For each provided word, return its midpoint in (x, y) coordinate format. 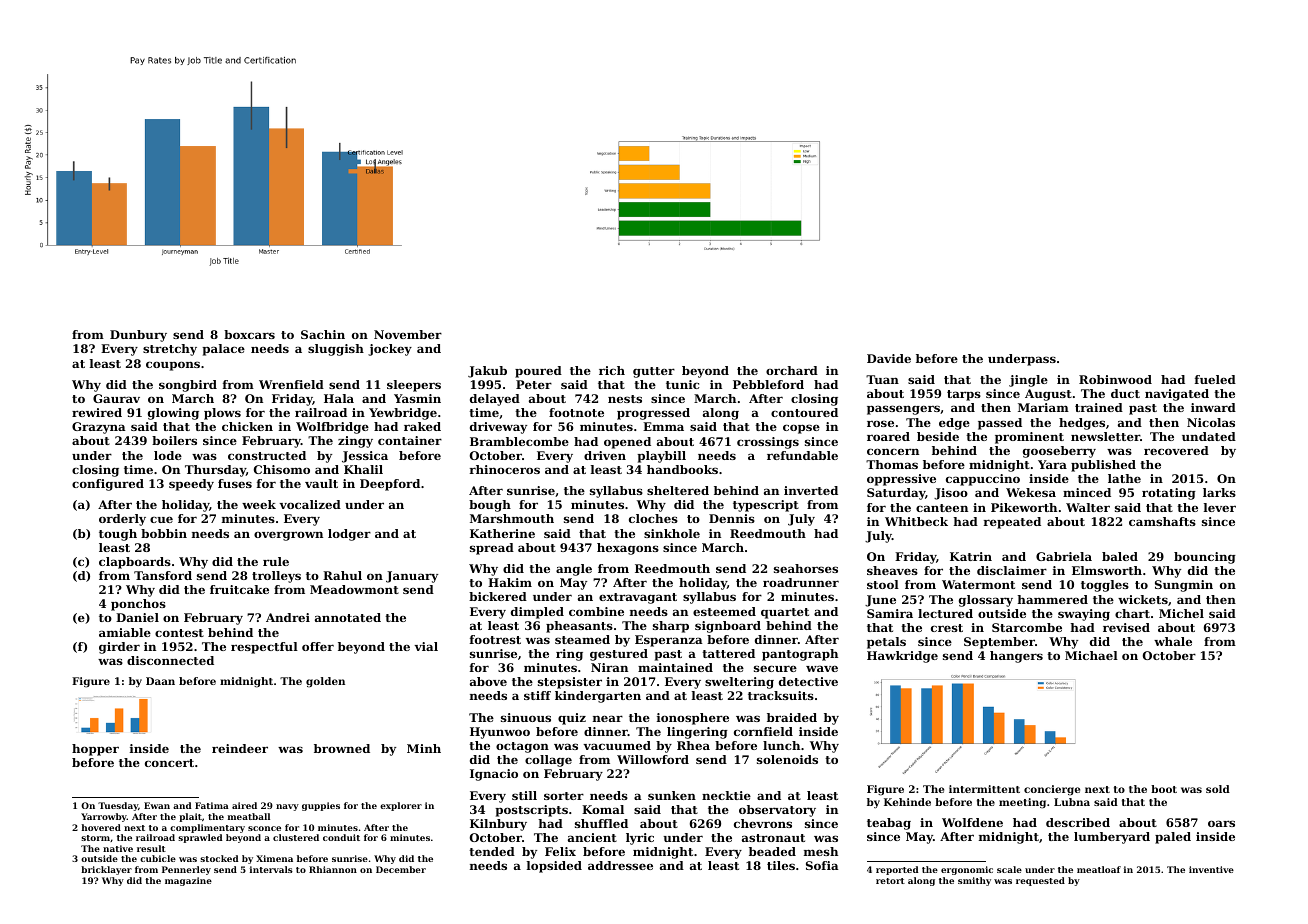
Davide (889, 358)
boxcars (249, 334)
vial (426, 646)
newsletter (1105, 436)
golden (325, 682)
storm (95, 838)
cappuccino (983, 480)
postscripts (531, 811)
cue (161, 519)
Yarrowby (104, 817)
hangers (1016, 657)
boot (1164, 789)
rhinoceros (505, 469)
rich (612, 370)
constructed (267, 455)
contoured (804, 412)
